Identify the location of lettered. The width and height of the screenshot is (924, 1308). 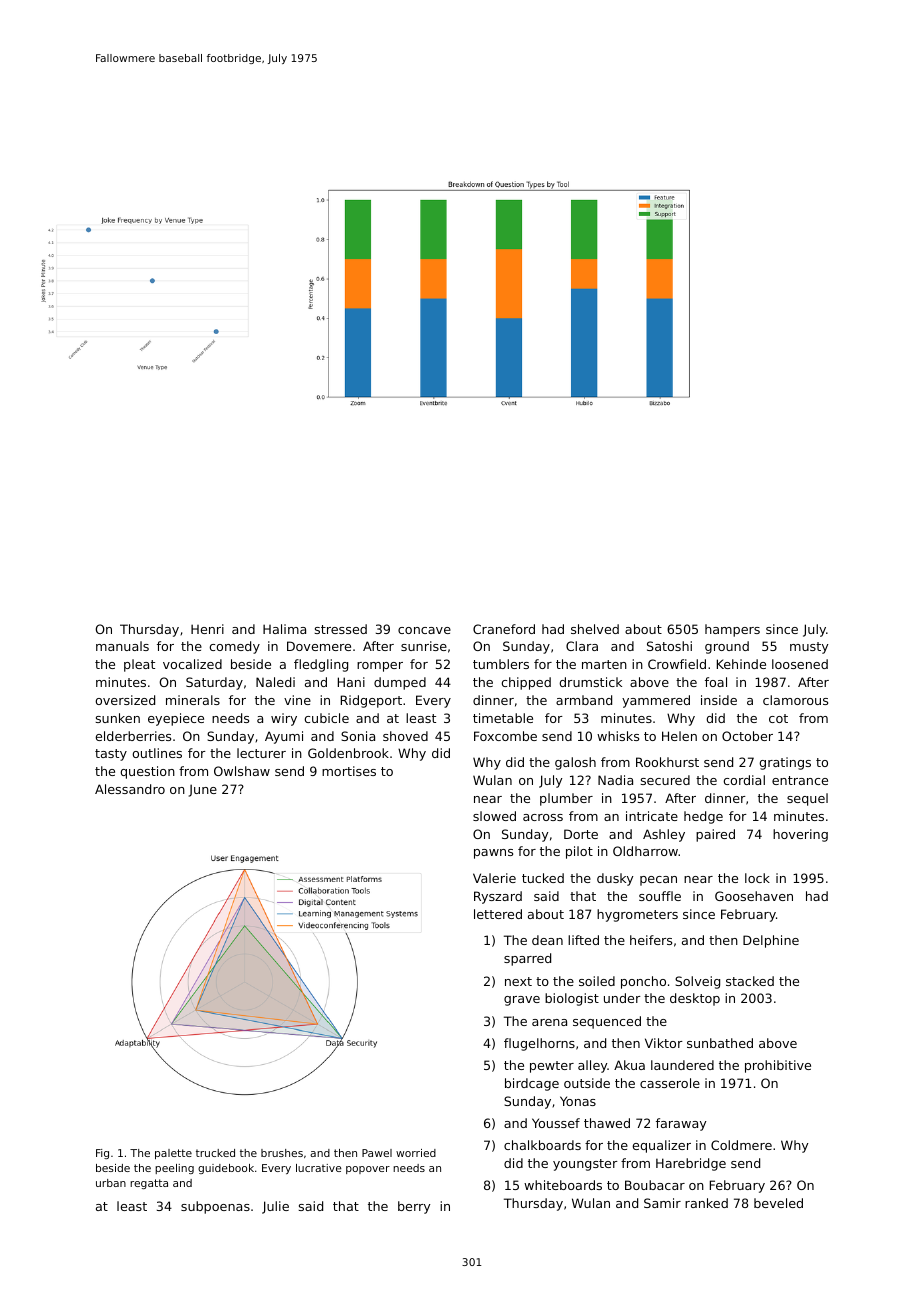
(498, 914).
